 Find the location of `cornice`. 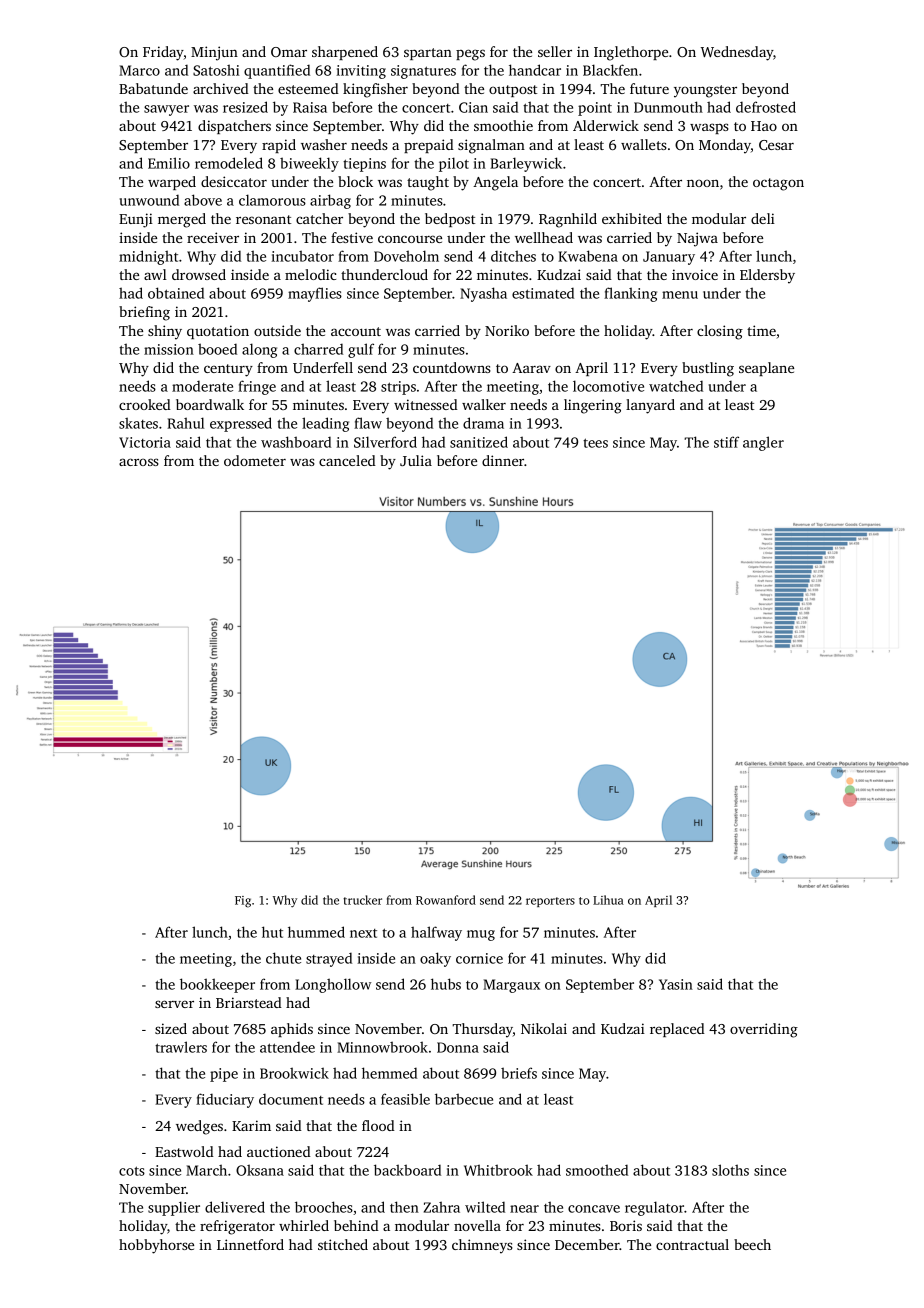

cornice is located at coordinates (479, 958).
